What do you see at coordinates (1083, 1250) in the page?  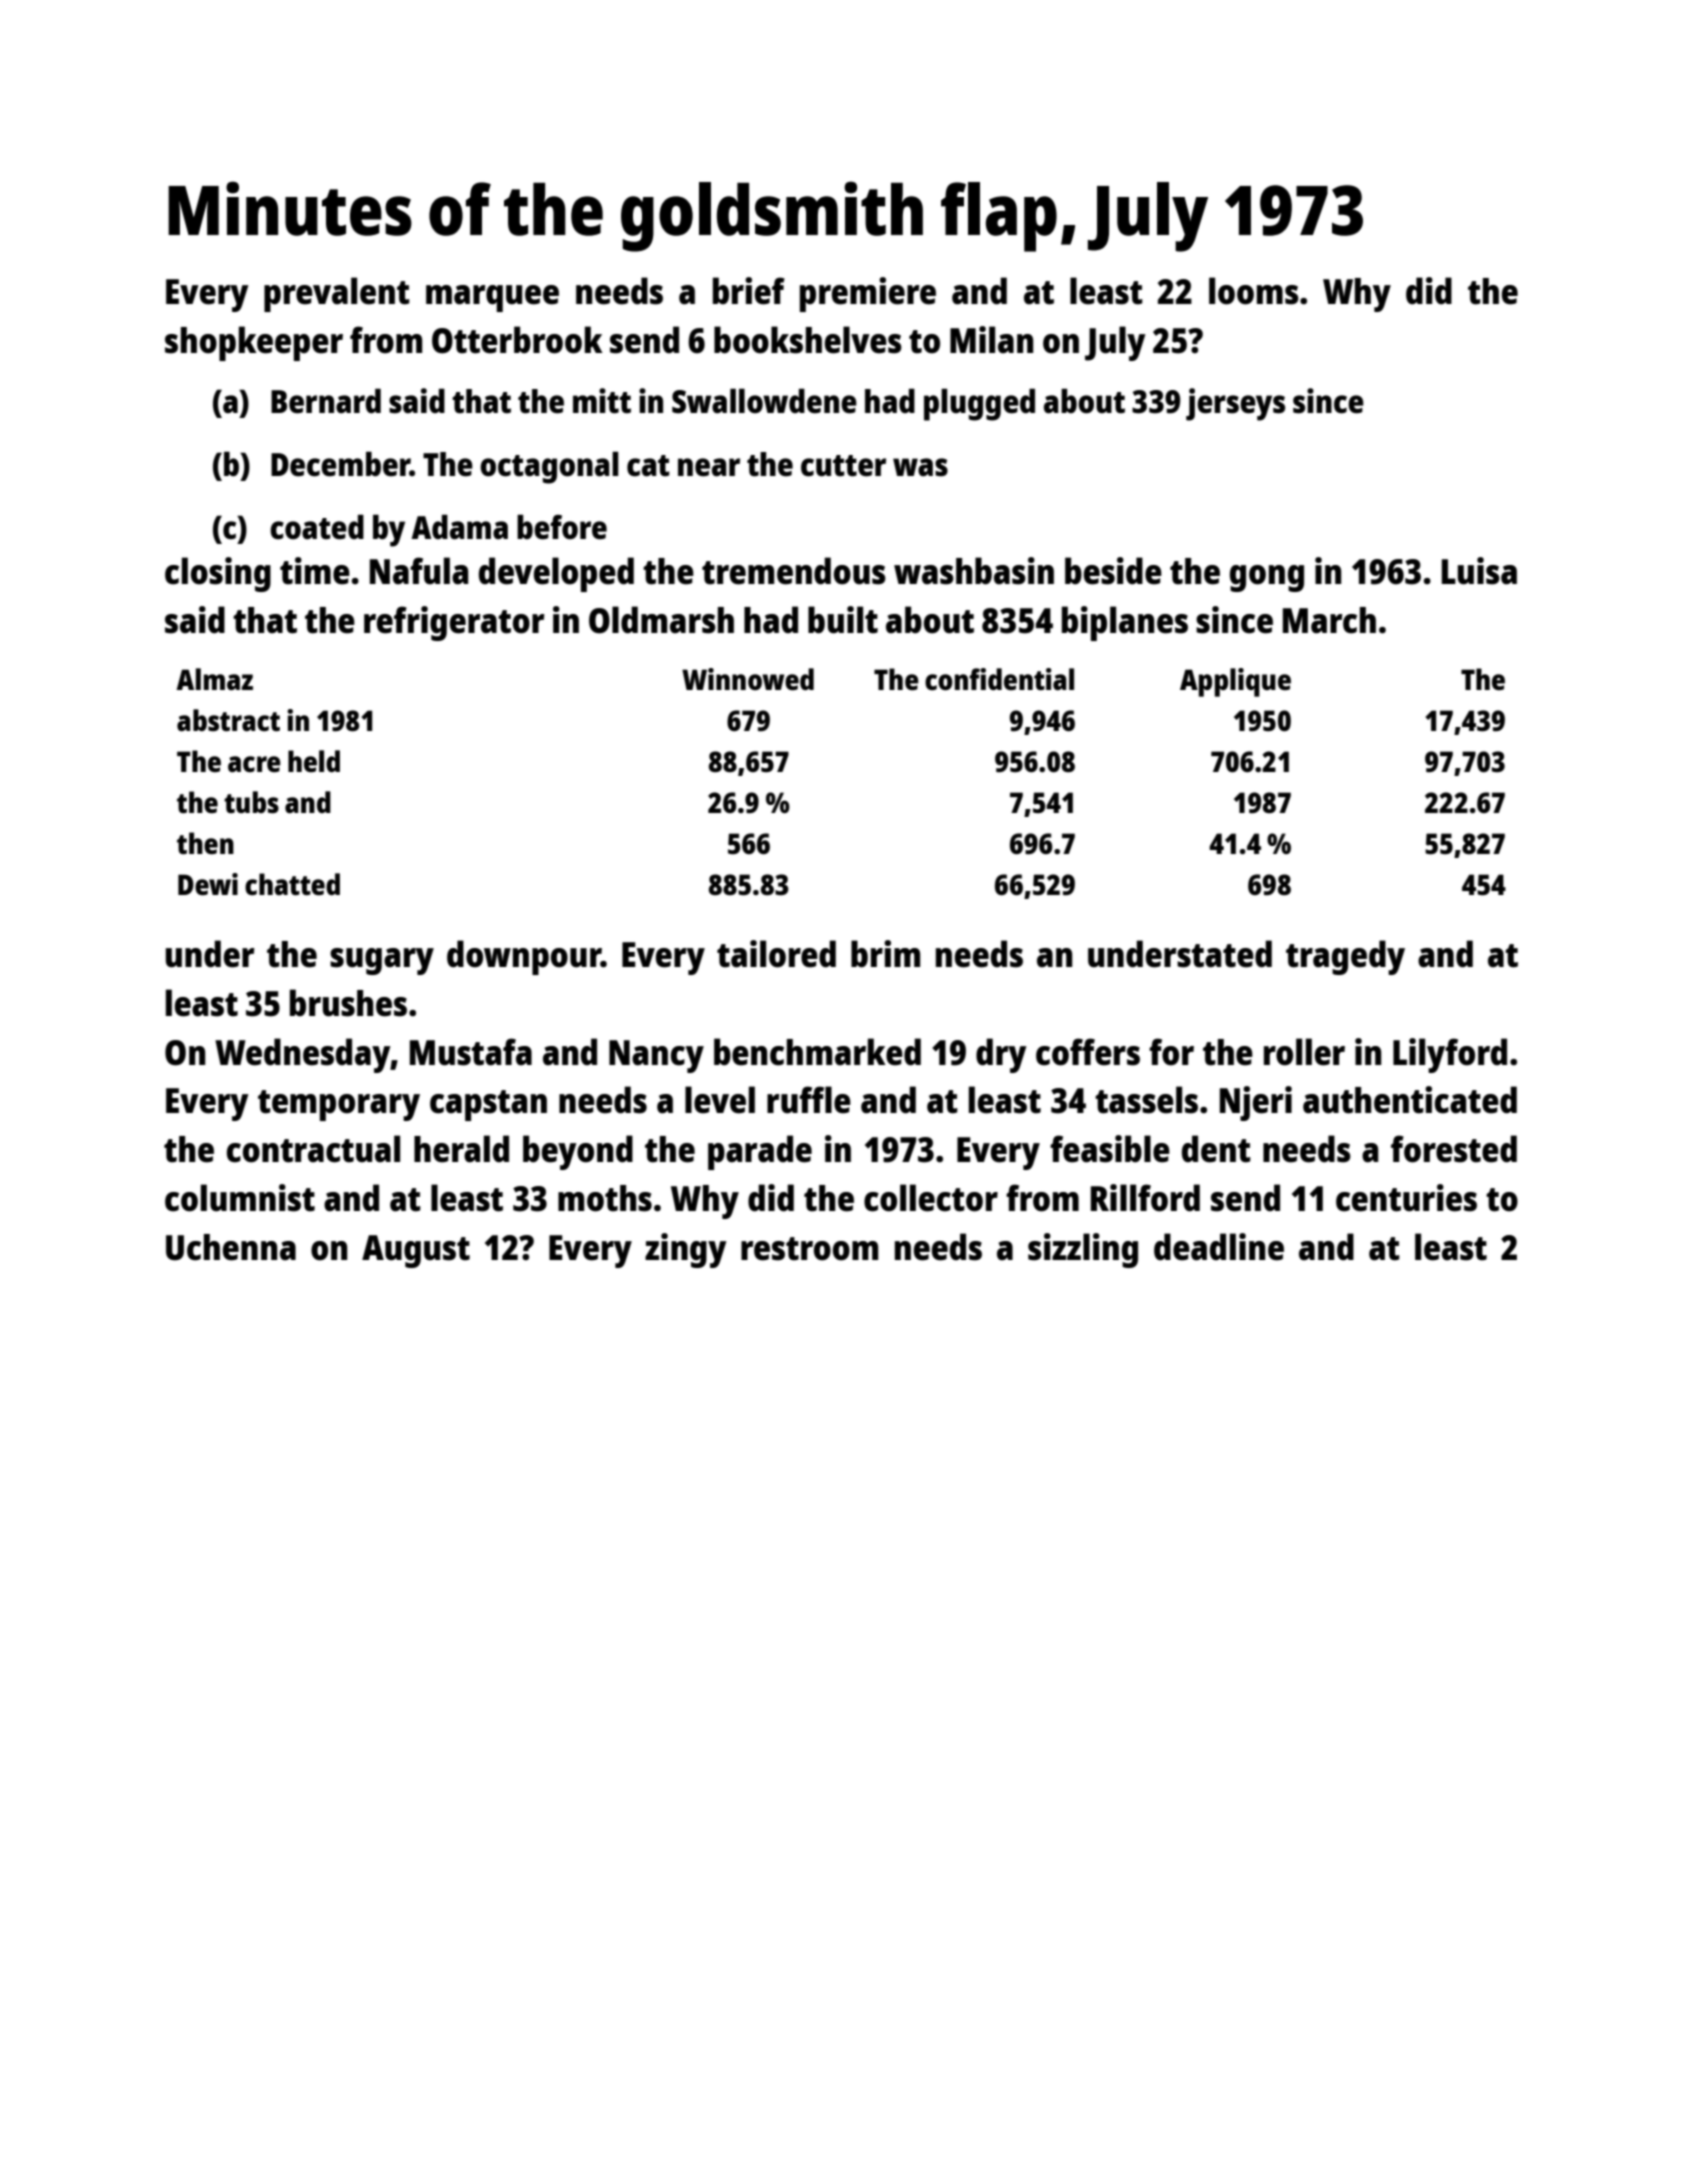 I see `sizzling` at bounding box center [1083, 1250].
